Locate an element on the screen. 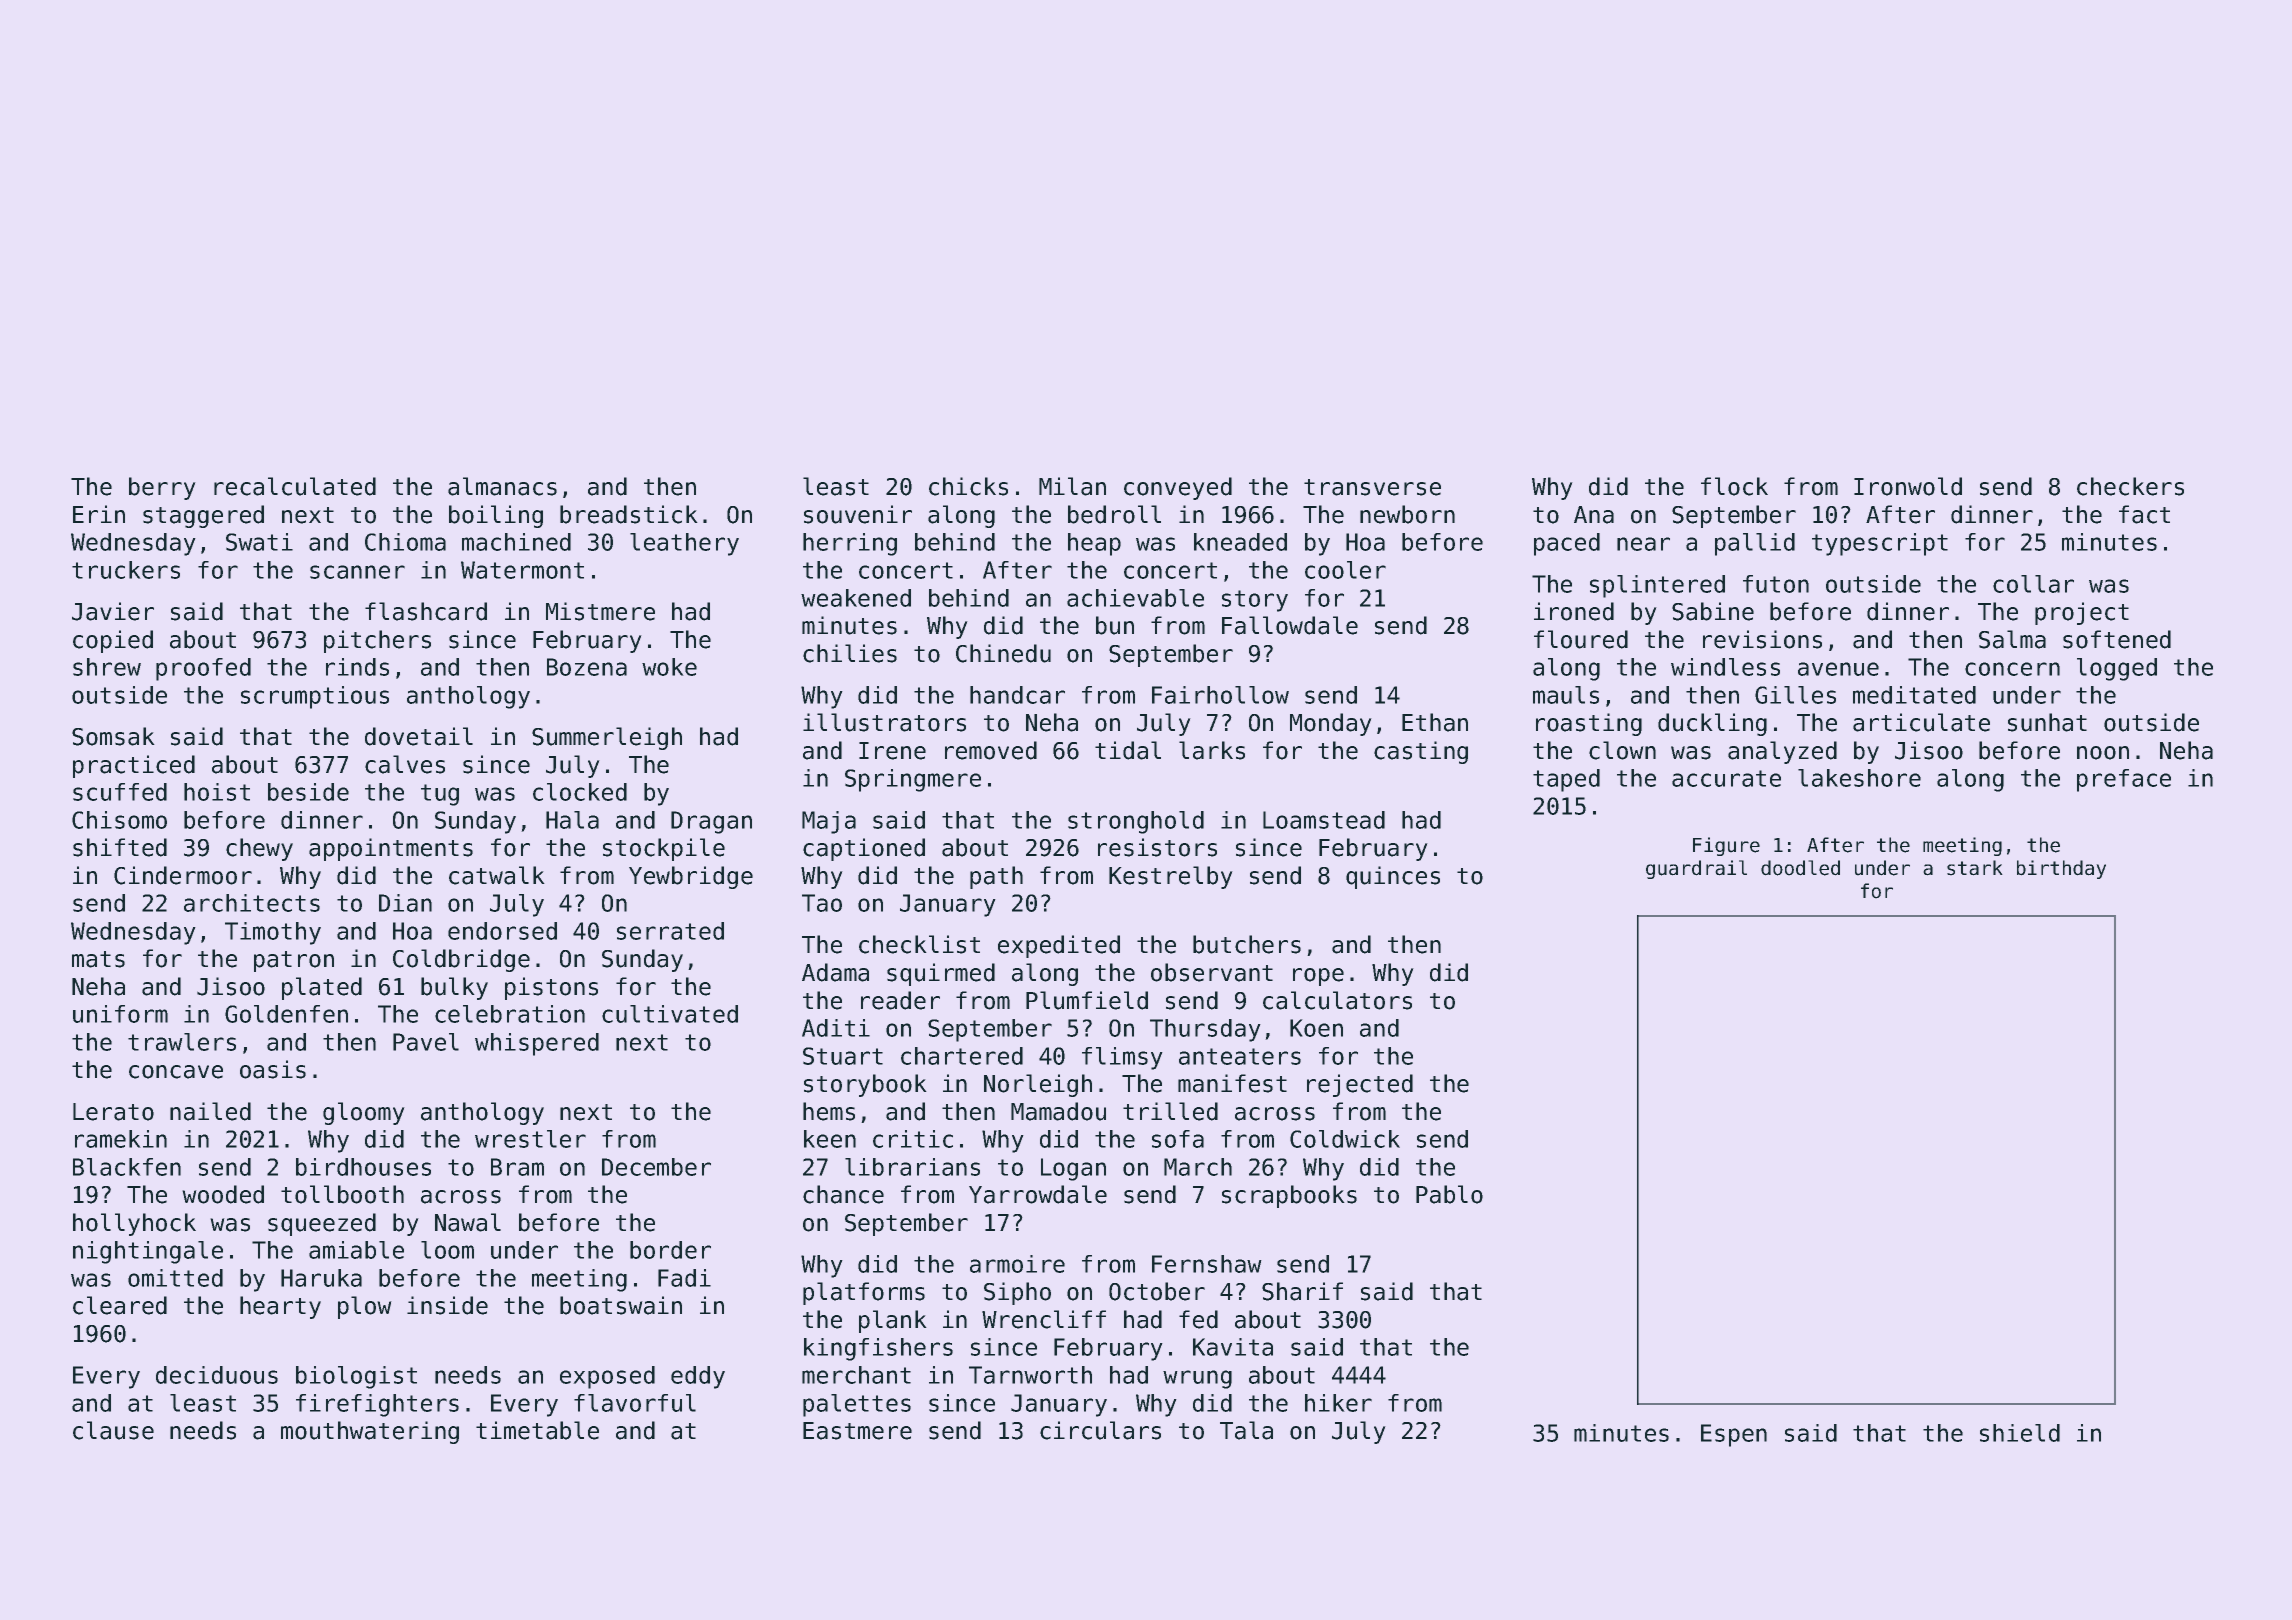  whispered is located at coordinates (537, 1044).
